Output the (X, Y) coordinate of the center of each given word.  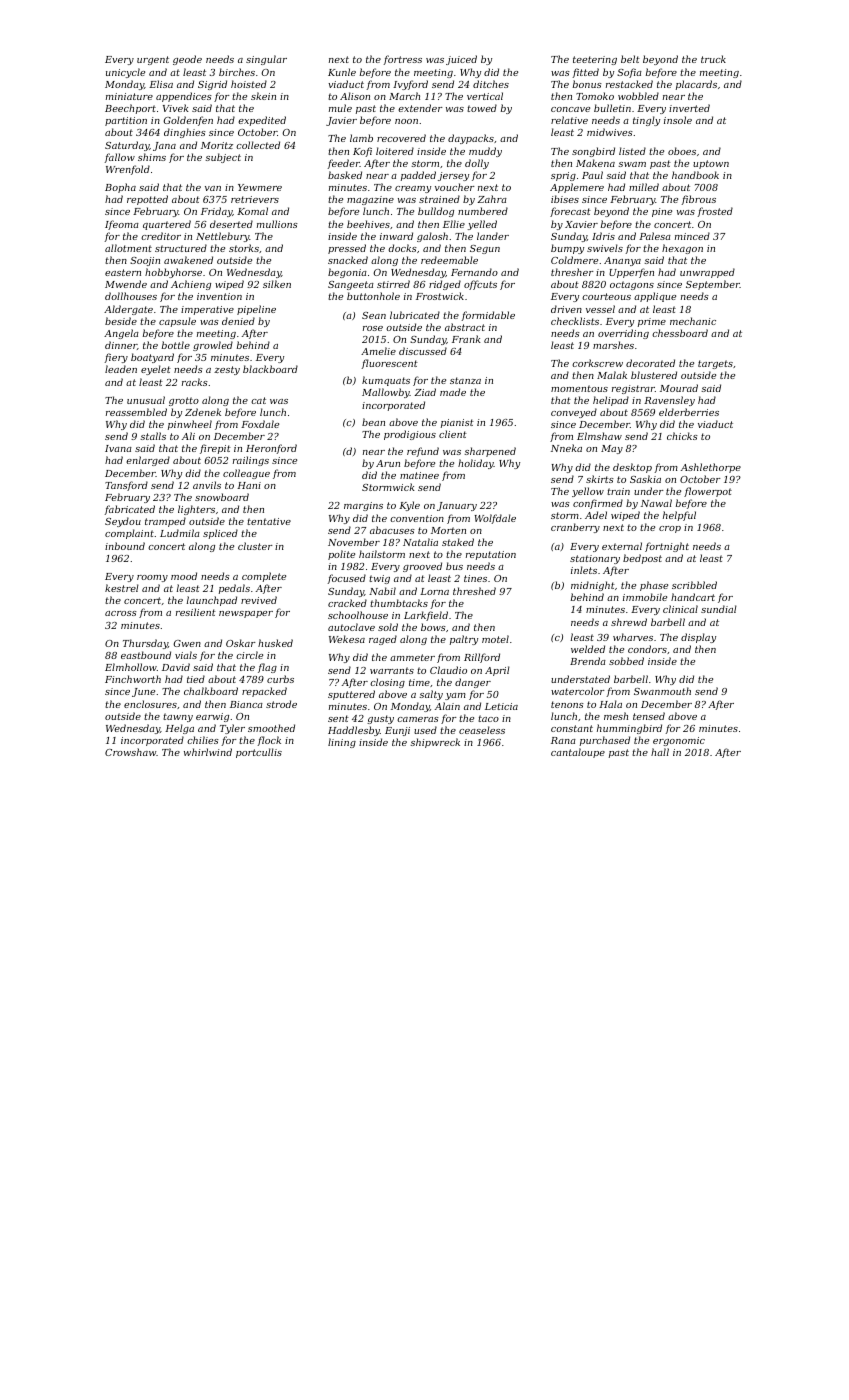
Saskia (645, 479)
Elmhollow (131, 667)
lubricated (415, 315)
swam (632, 164)
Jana (164, 146)
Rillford (482, 658)
